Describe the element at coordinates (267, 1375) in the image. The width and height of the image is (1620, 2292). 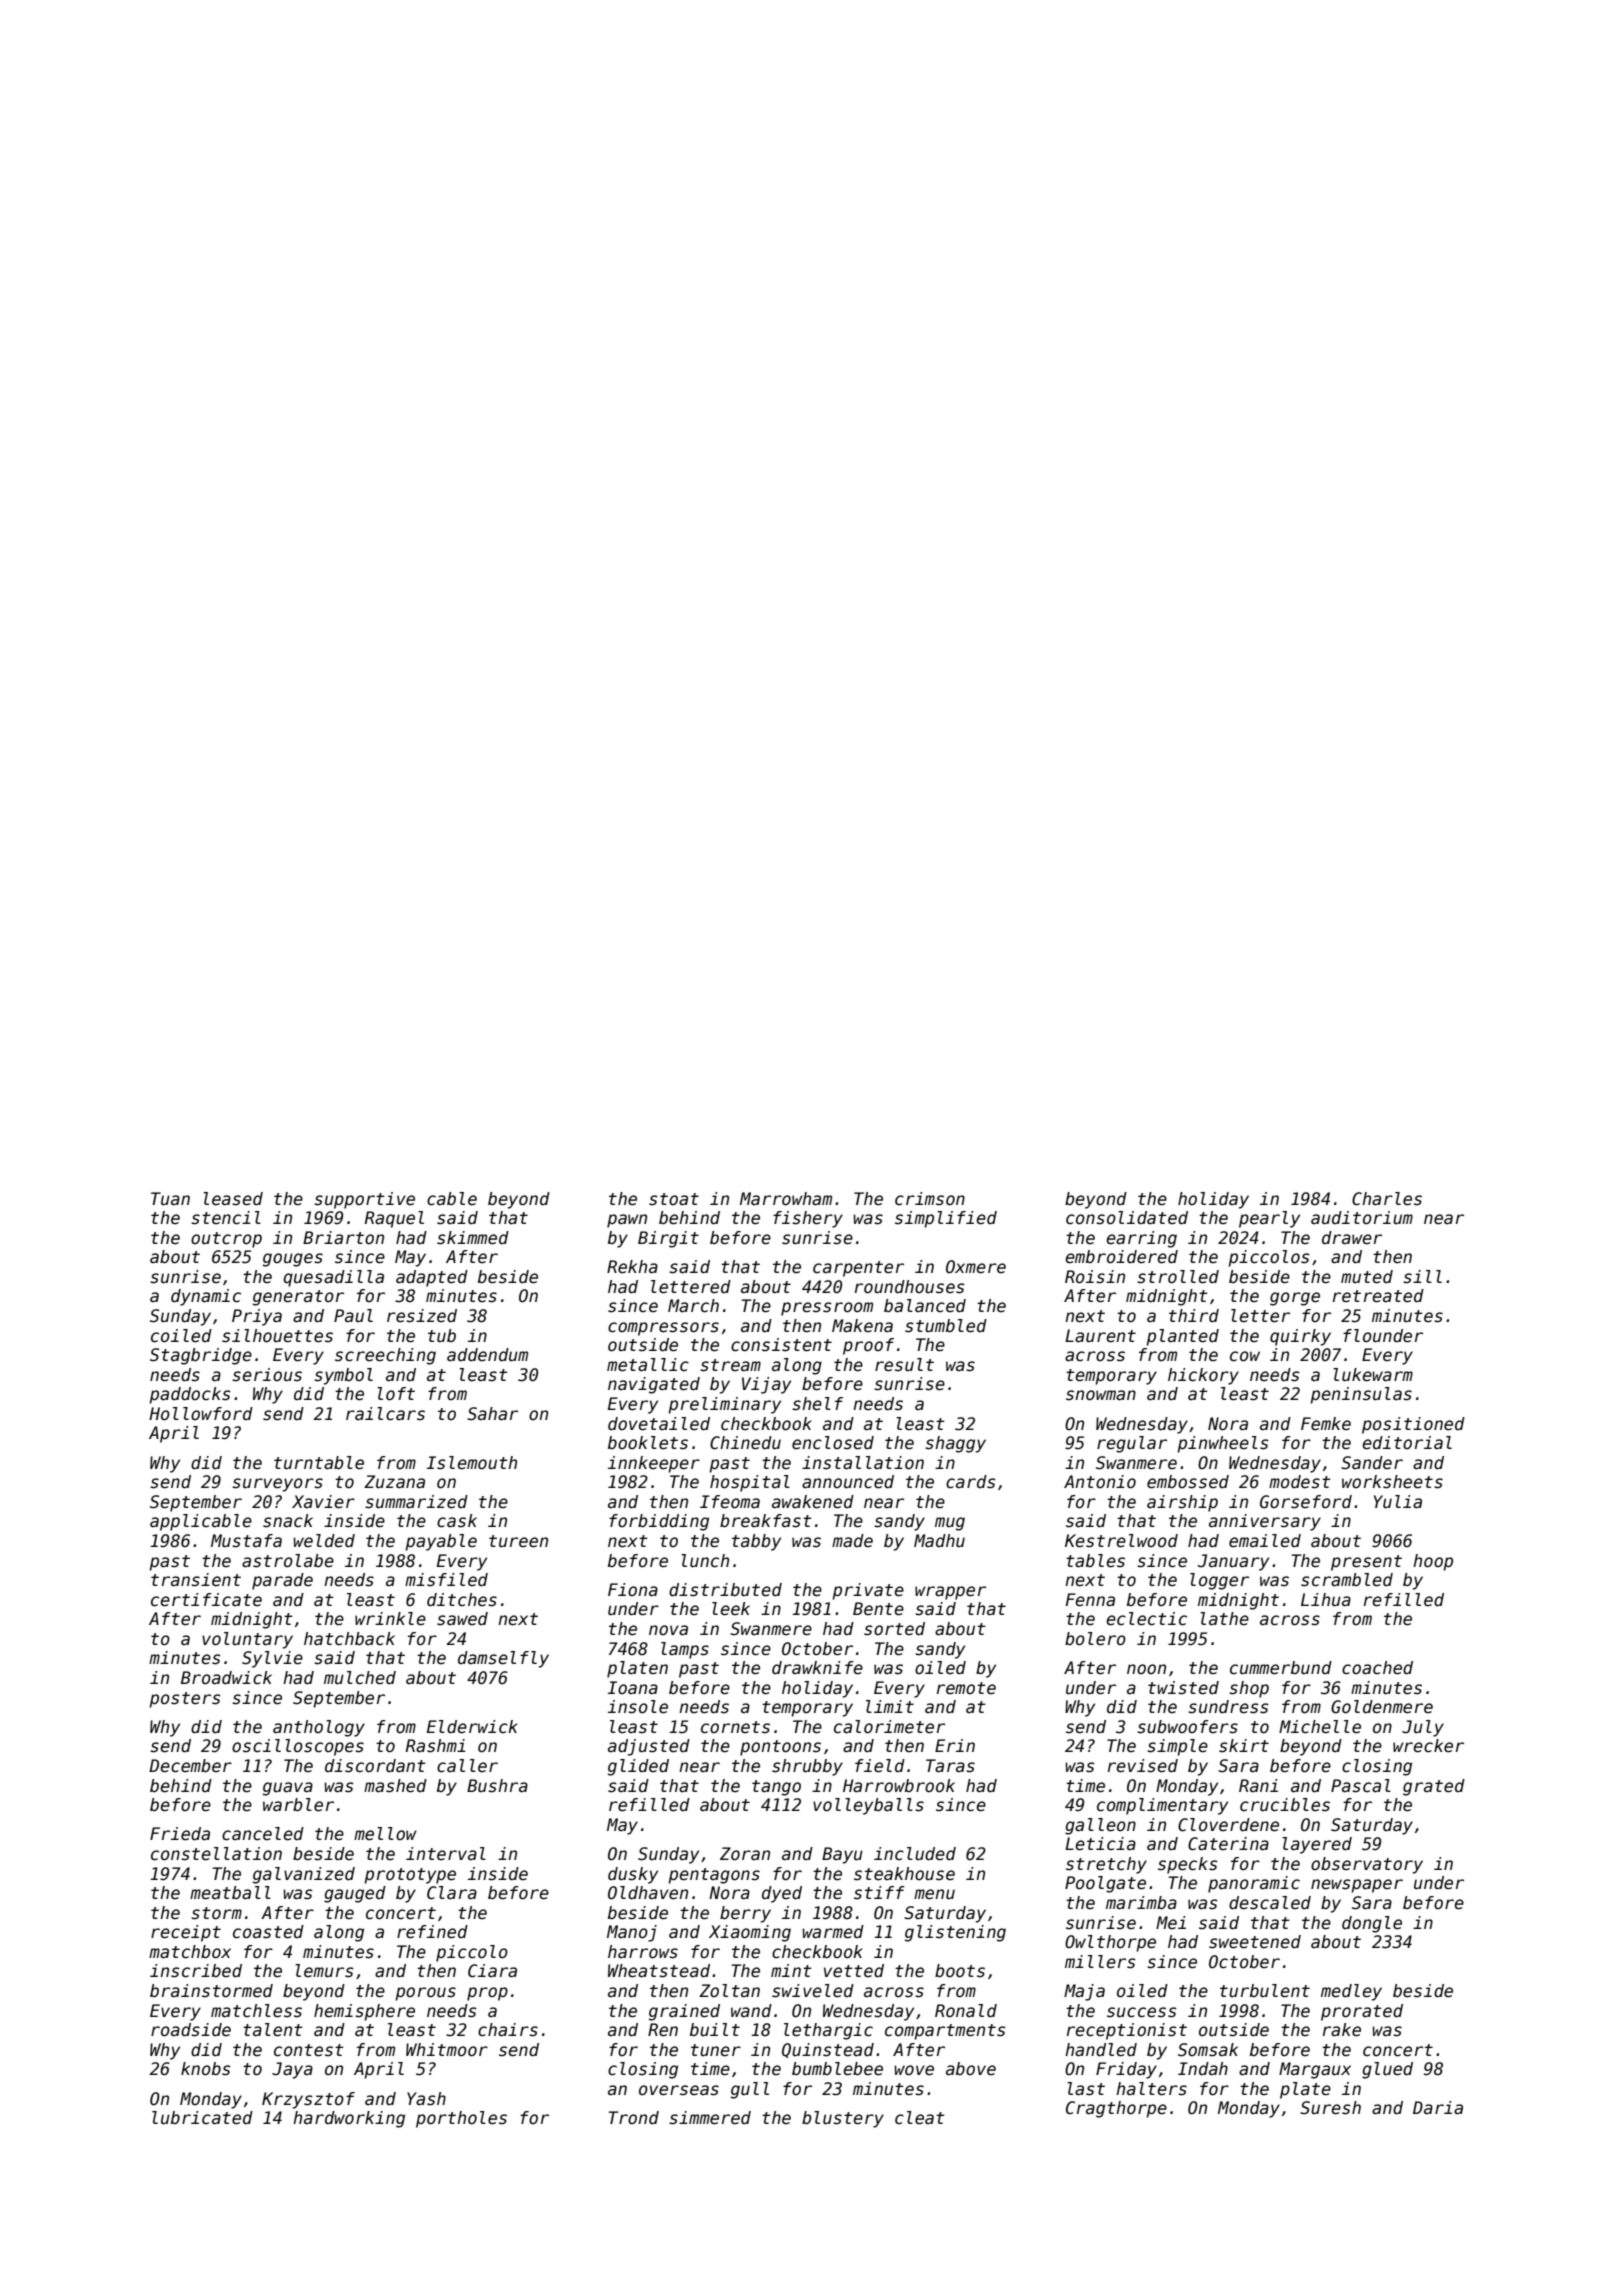
I see `serious` at that location.
